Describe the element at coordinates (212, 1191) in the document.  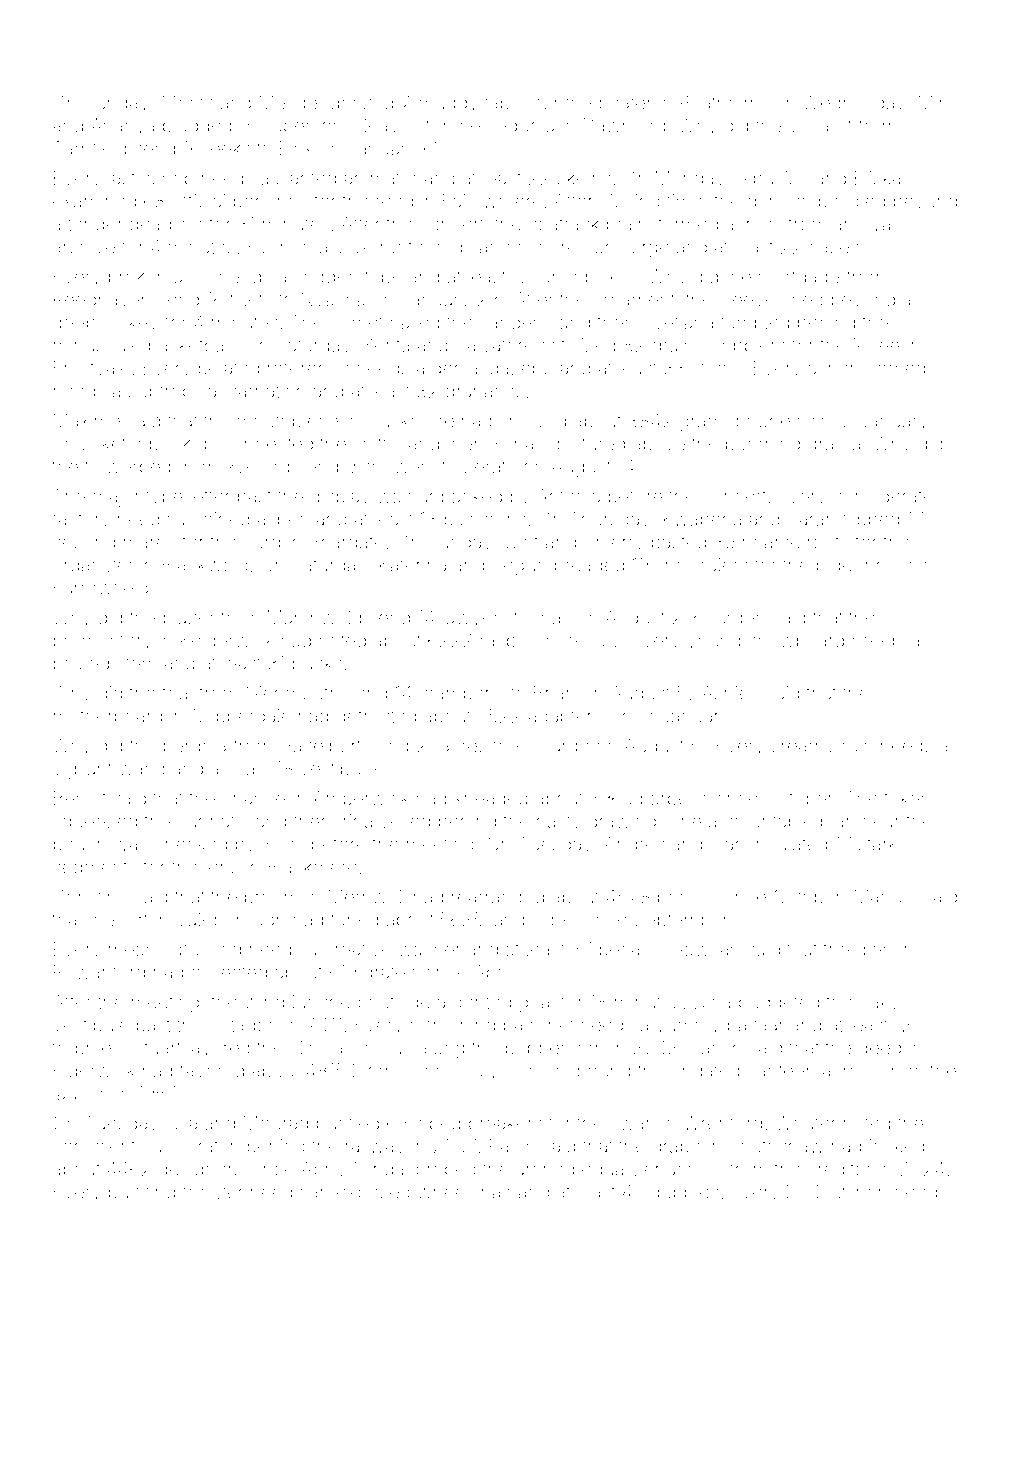
I see `freezer` at that location.
